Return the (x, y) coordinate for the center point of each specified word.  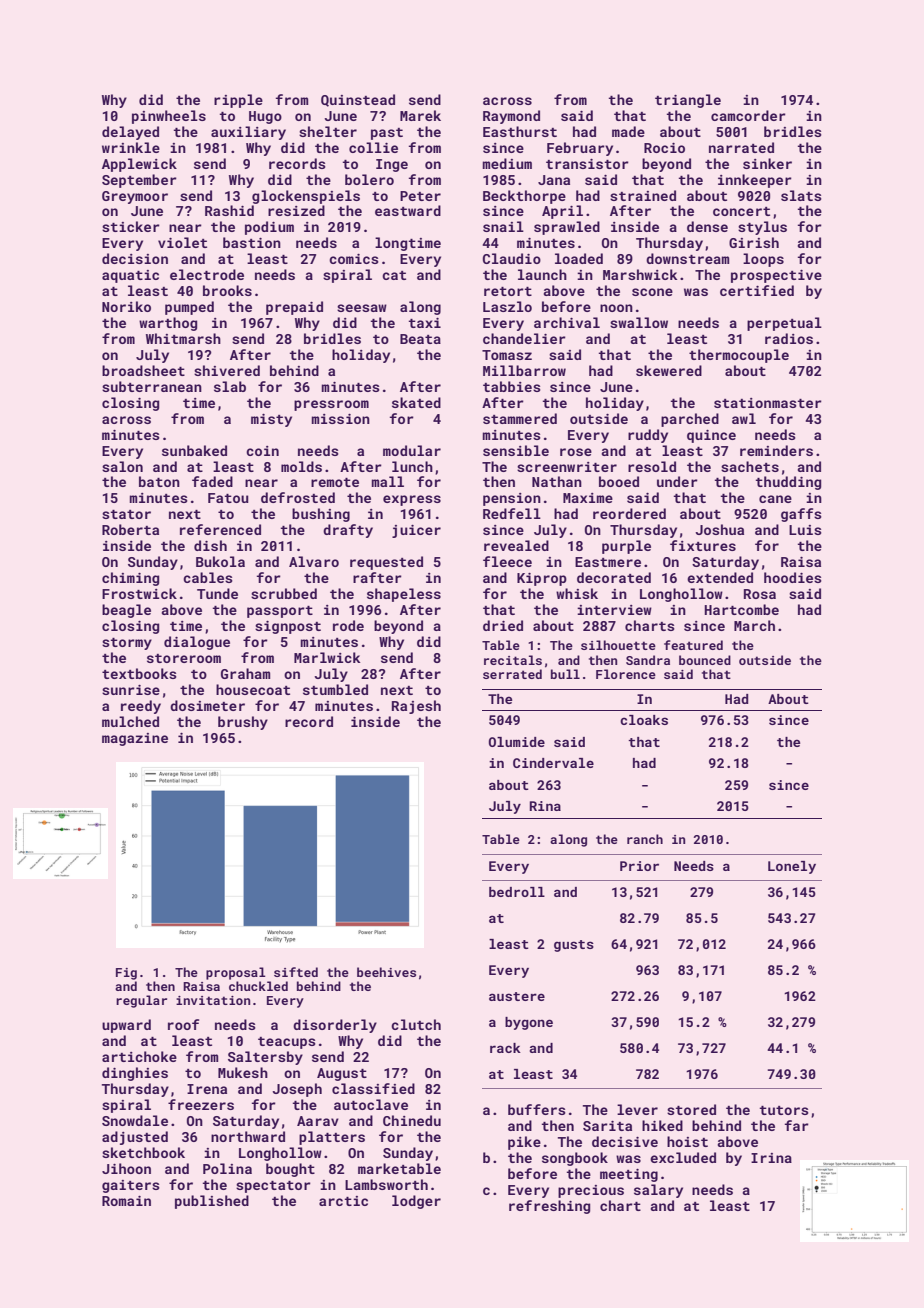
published (212, 1202)
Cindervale (553, 763)
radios (789, 338)
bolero (369, 179)
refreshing (549, 1207)
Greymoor (135, 197)
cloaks (644, 720)
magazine (135, 739)
